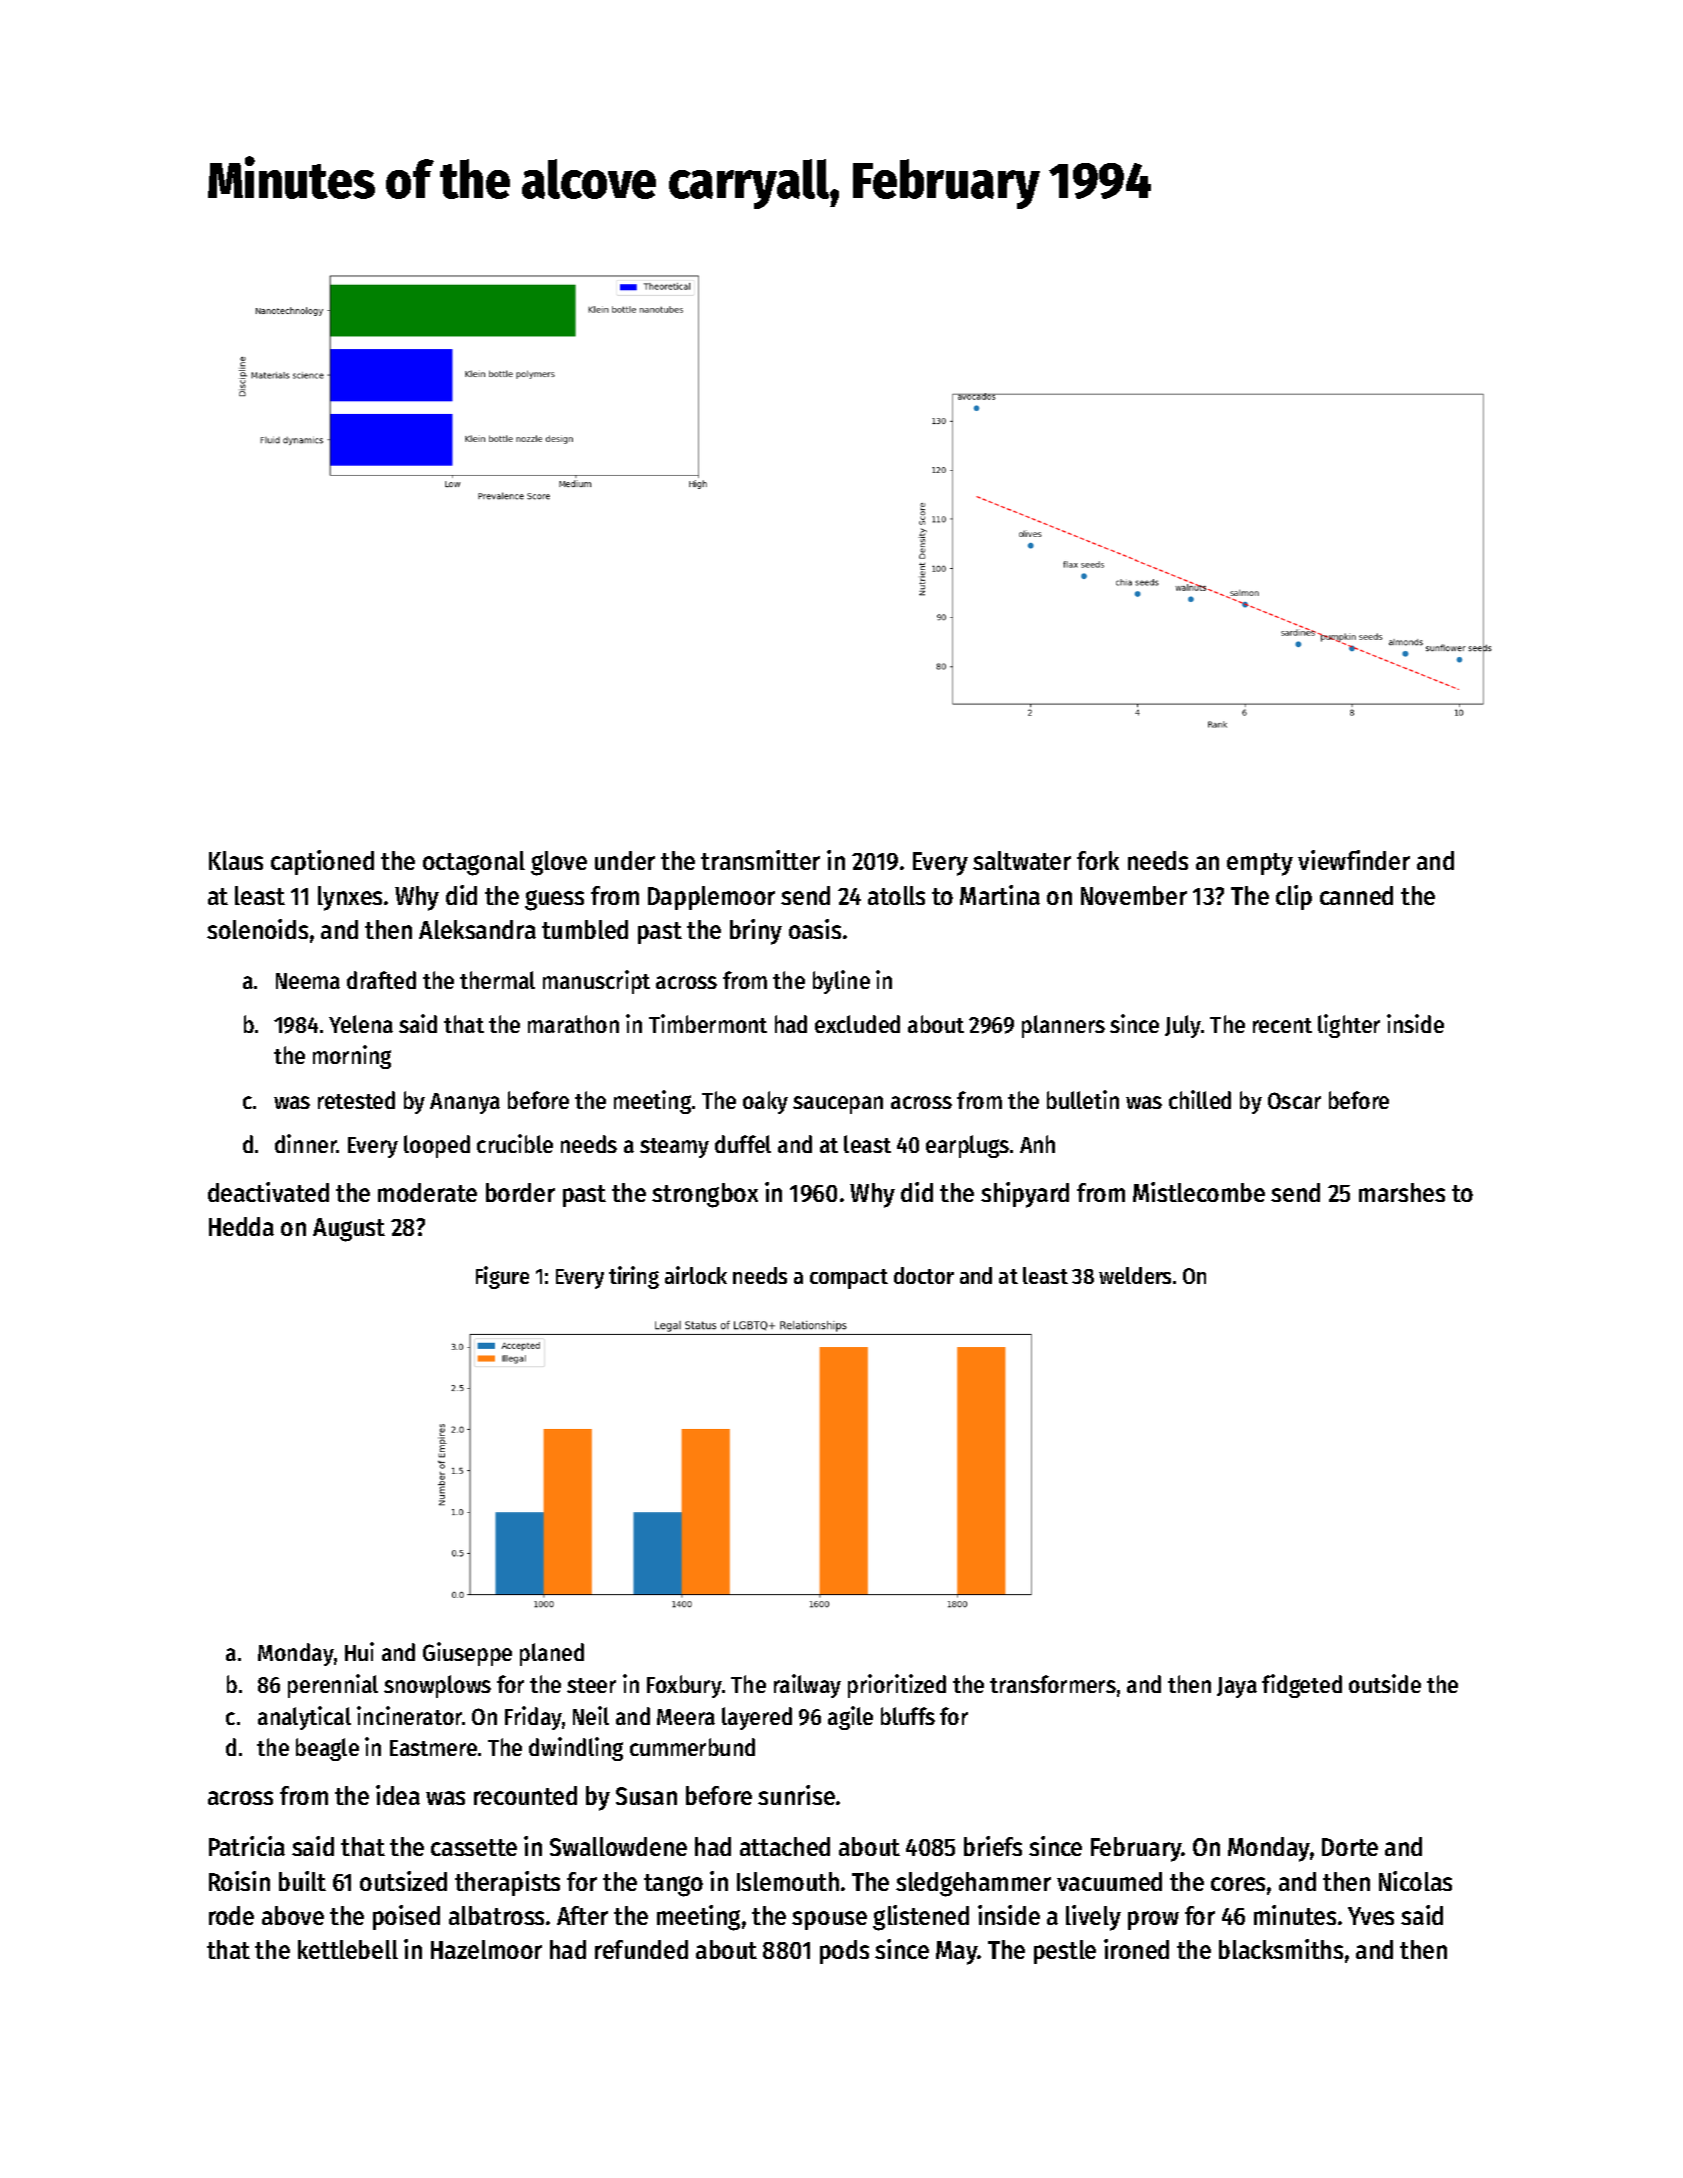  Describe the element at coordinates (760, 860) in the page. I see `transmitter` at that location.
